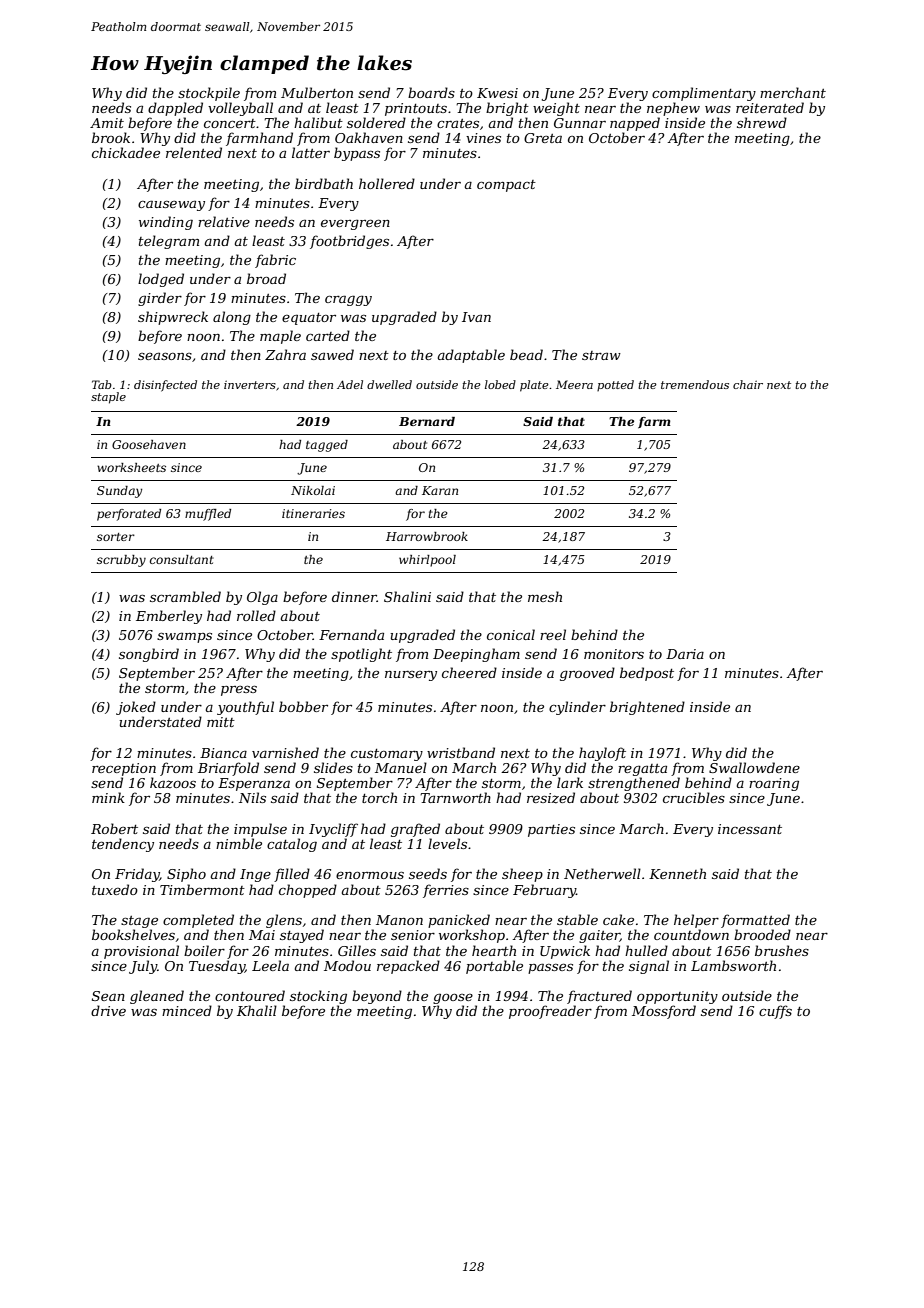 This screenshot has width=924, height=1308. What do you see at coordinates (544, 891) in the screenshot?
I see `February` at bounding box center [544, 891].
